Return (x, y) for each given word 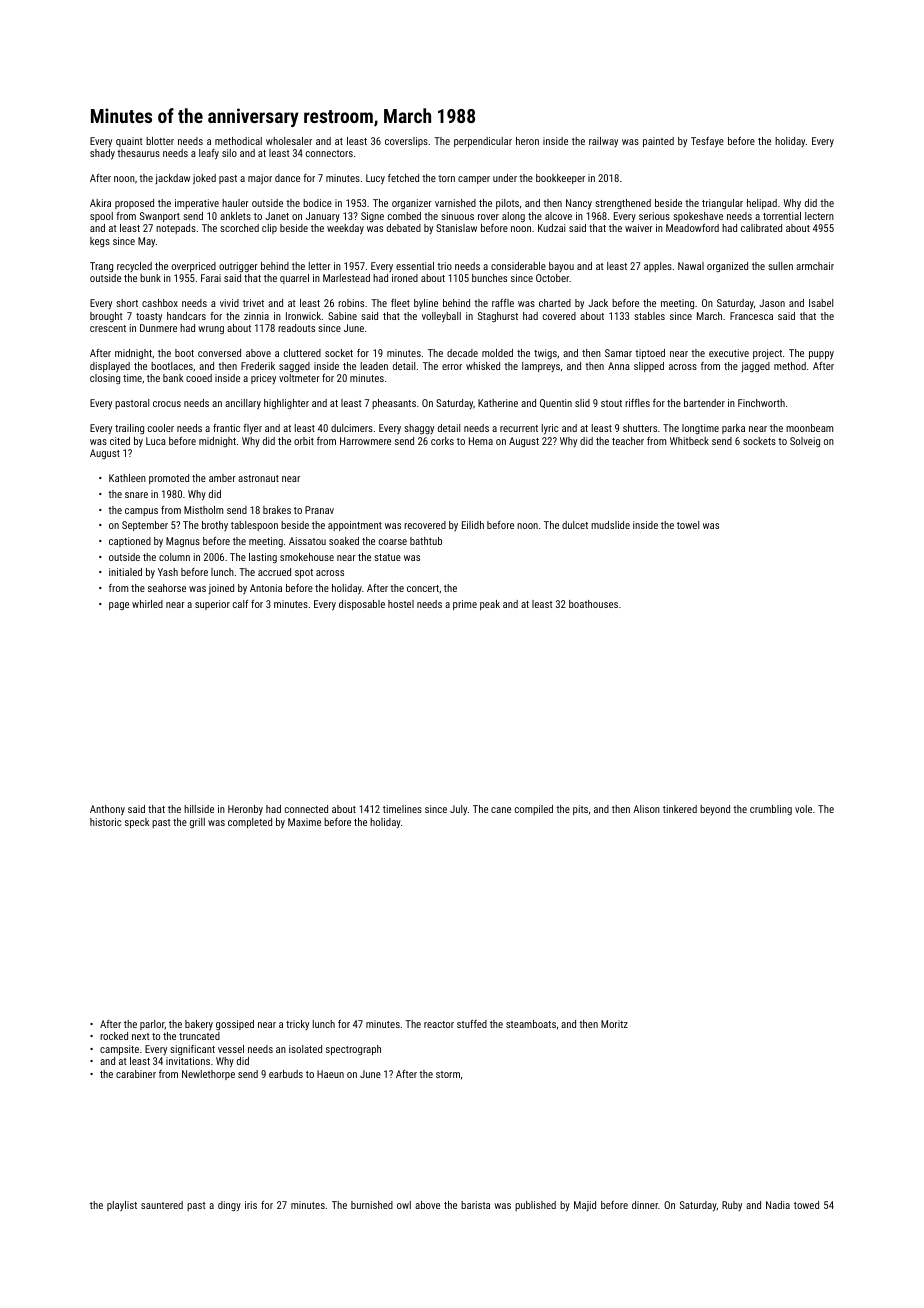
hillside (199, 809)
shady (102, 154)
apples (658, 267)
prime (465, 605)
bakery (199, 1025)
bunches (489, 278)
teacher (628, 441)
